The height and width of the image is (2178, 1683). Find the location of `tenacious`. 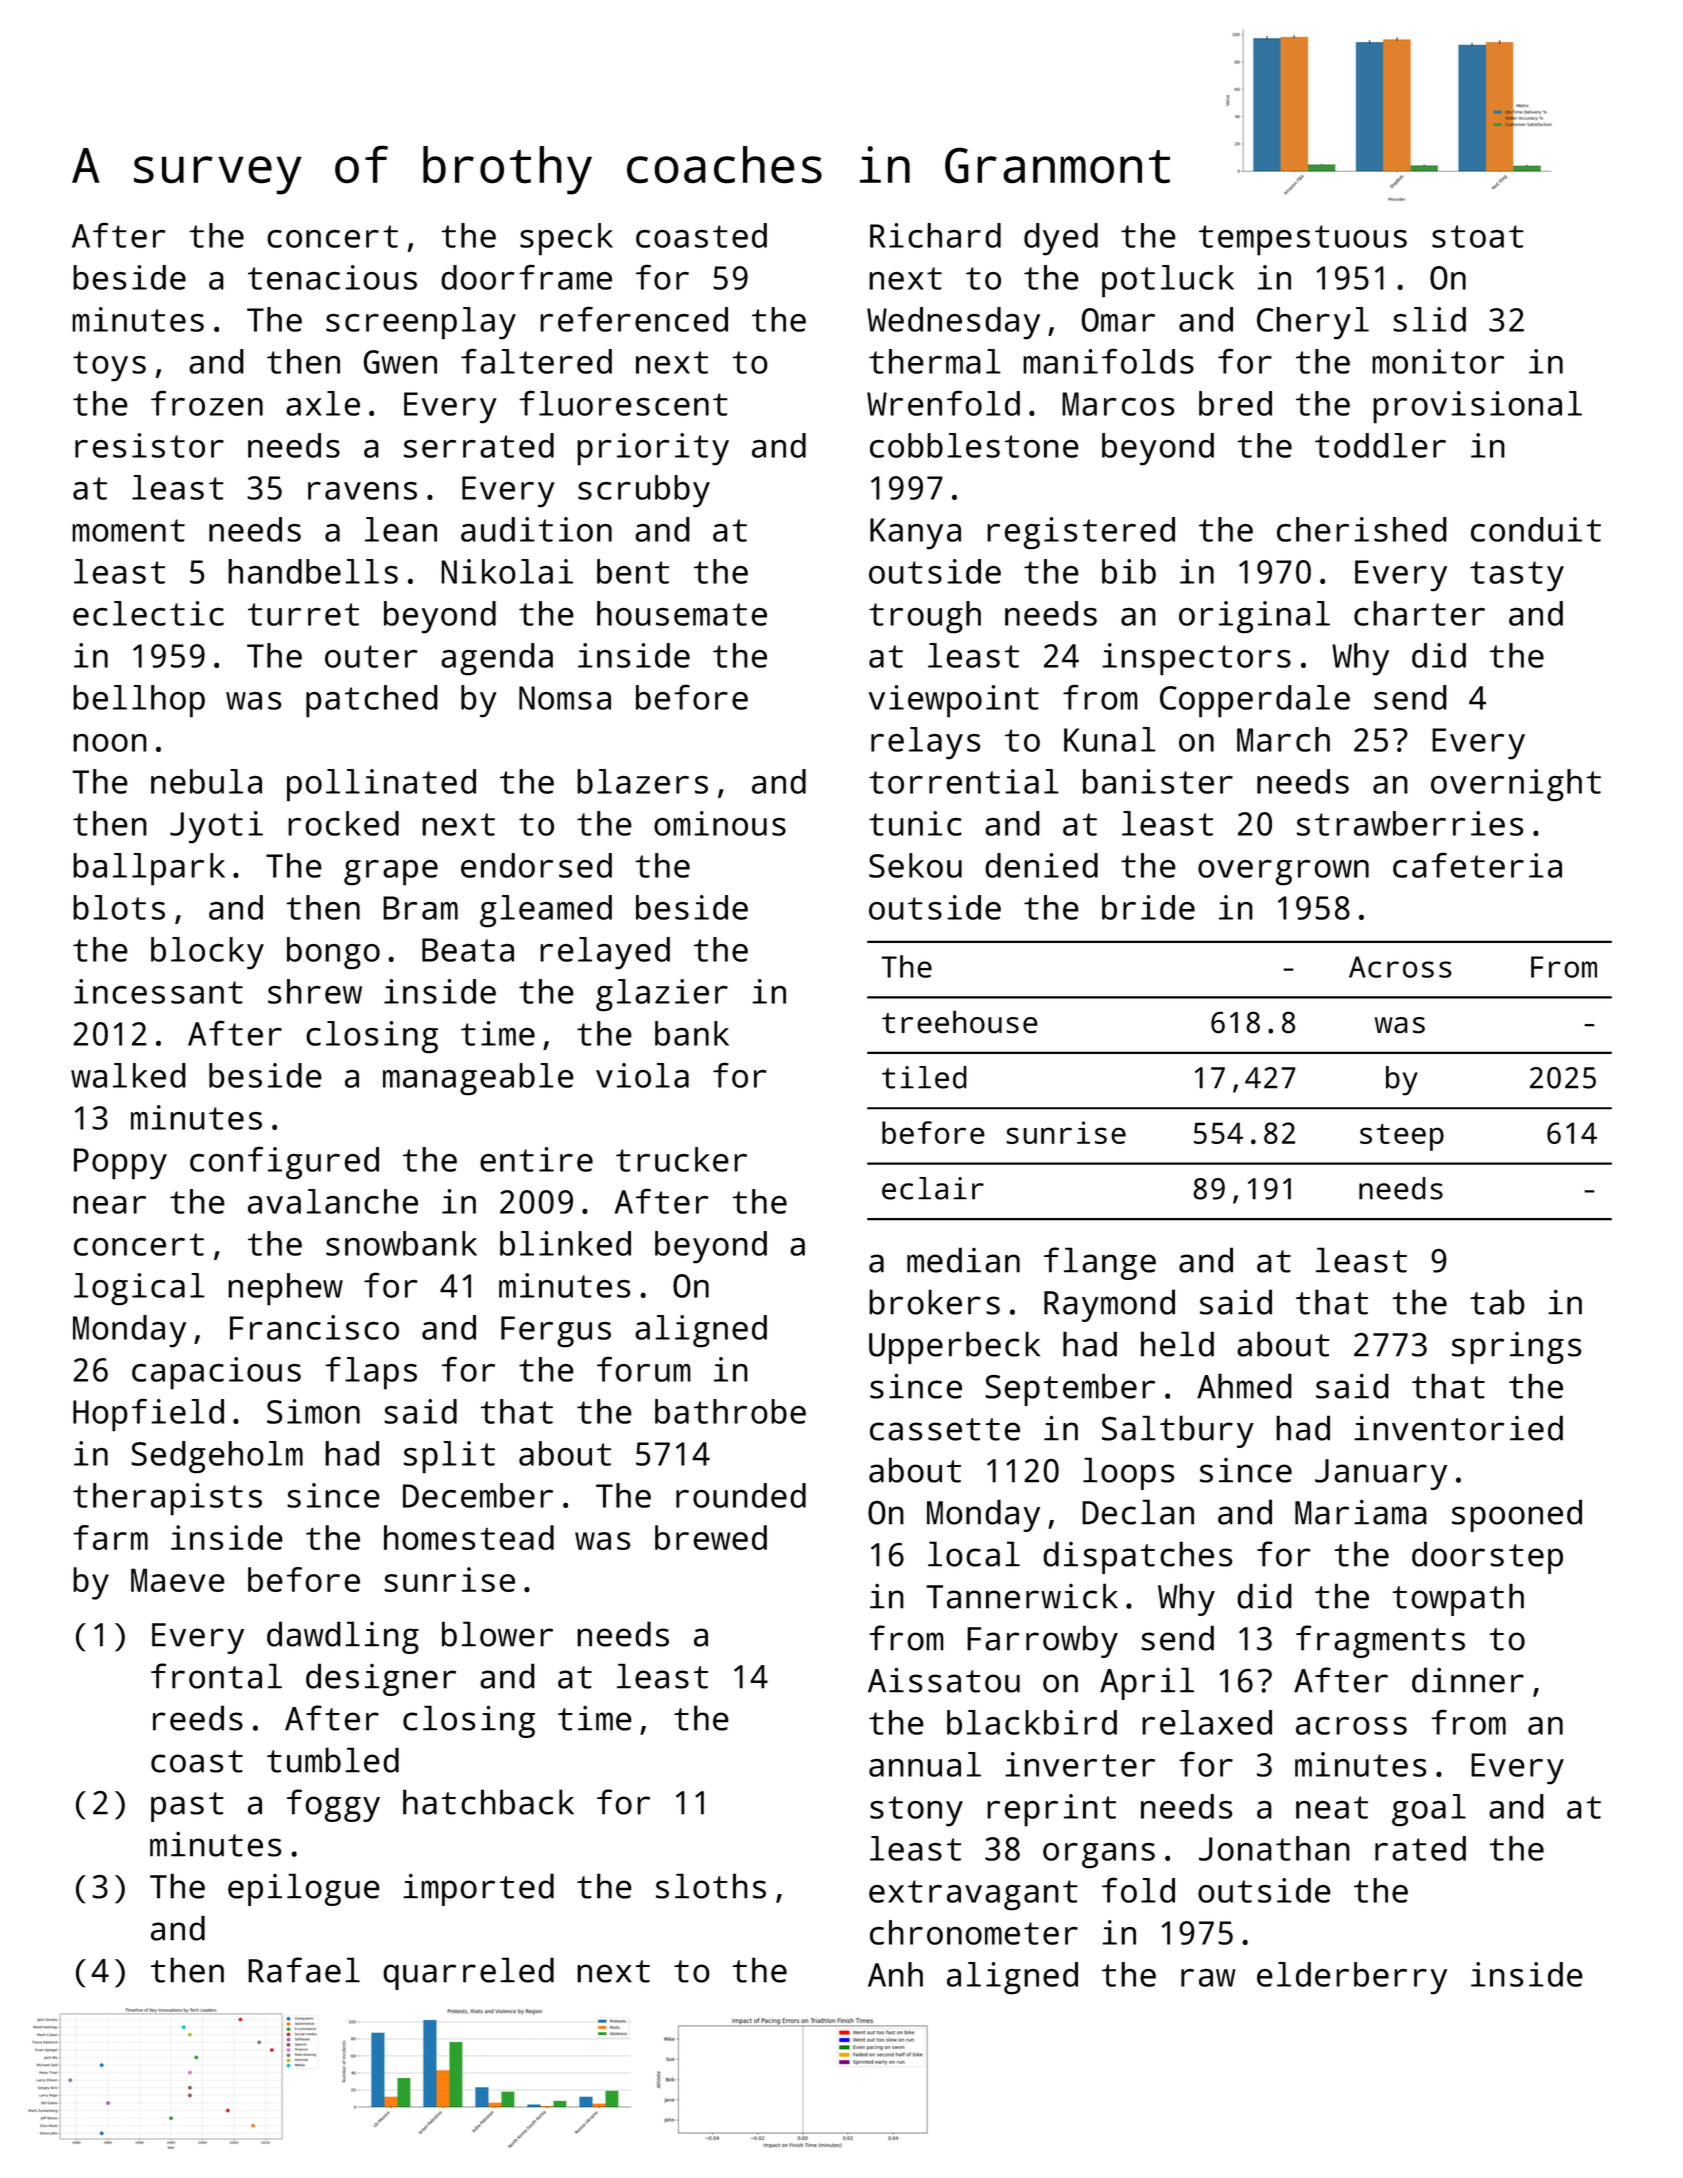

tenacious is located at coordinates (332, 277).
